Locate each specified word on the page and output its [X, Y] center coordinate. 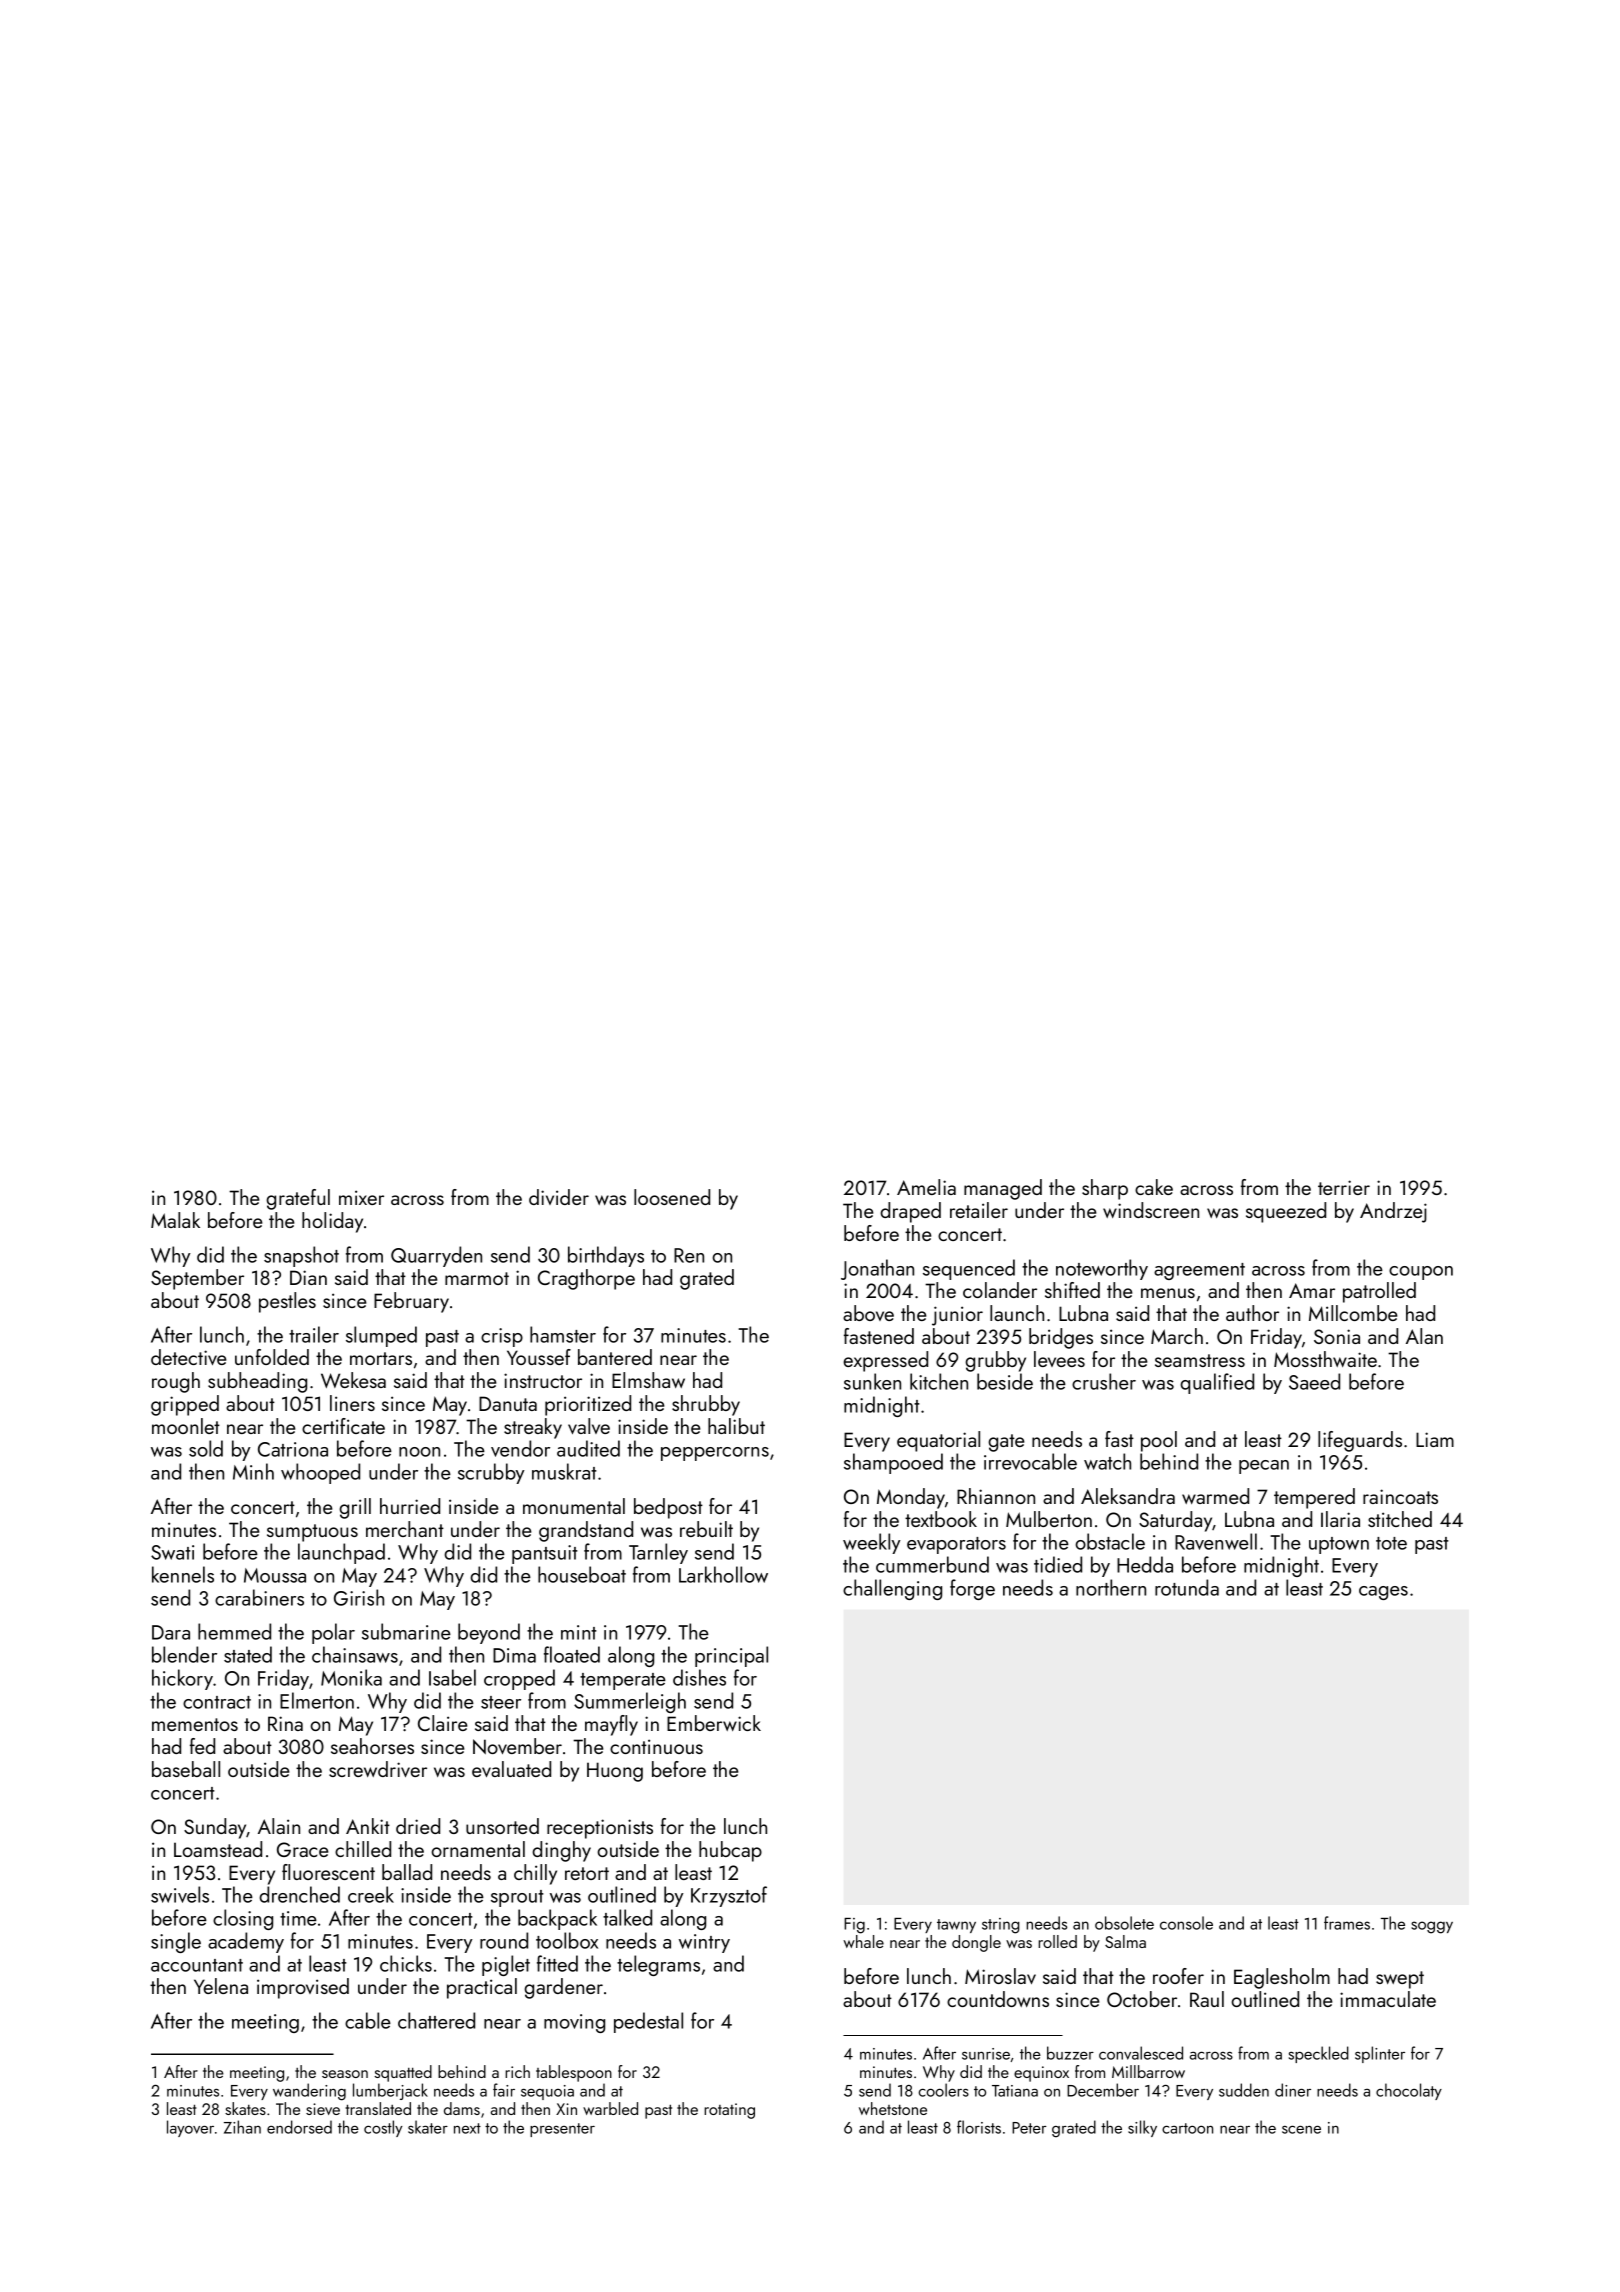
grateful [298, 1199]
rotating [729, 2111]
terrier [1344, 1187]
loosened [672, 1197]
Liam [1435, 1439]
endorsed [299, 2127]
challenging [892, 1589]
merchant [405, 1529]
